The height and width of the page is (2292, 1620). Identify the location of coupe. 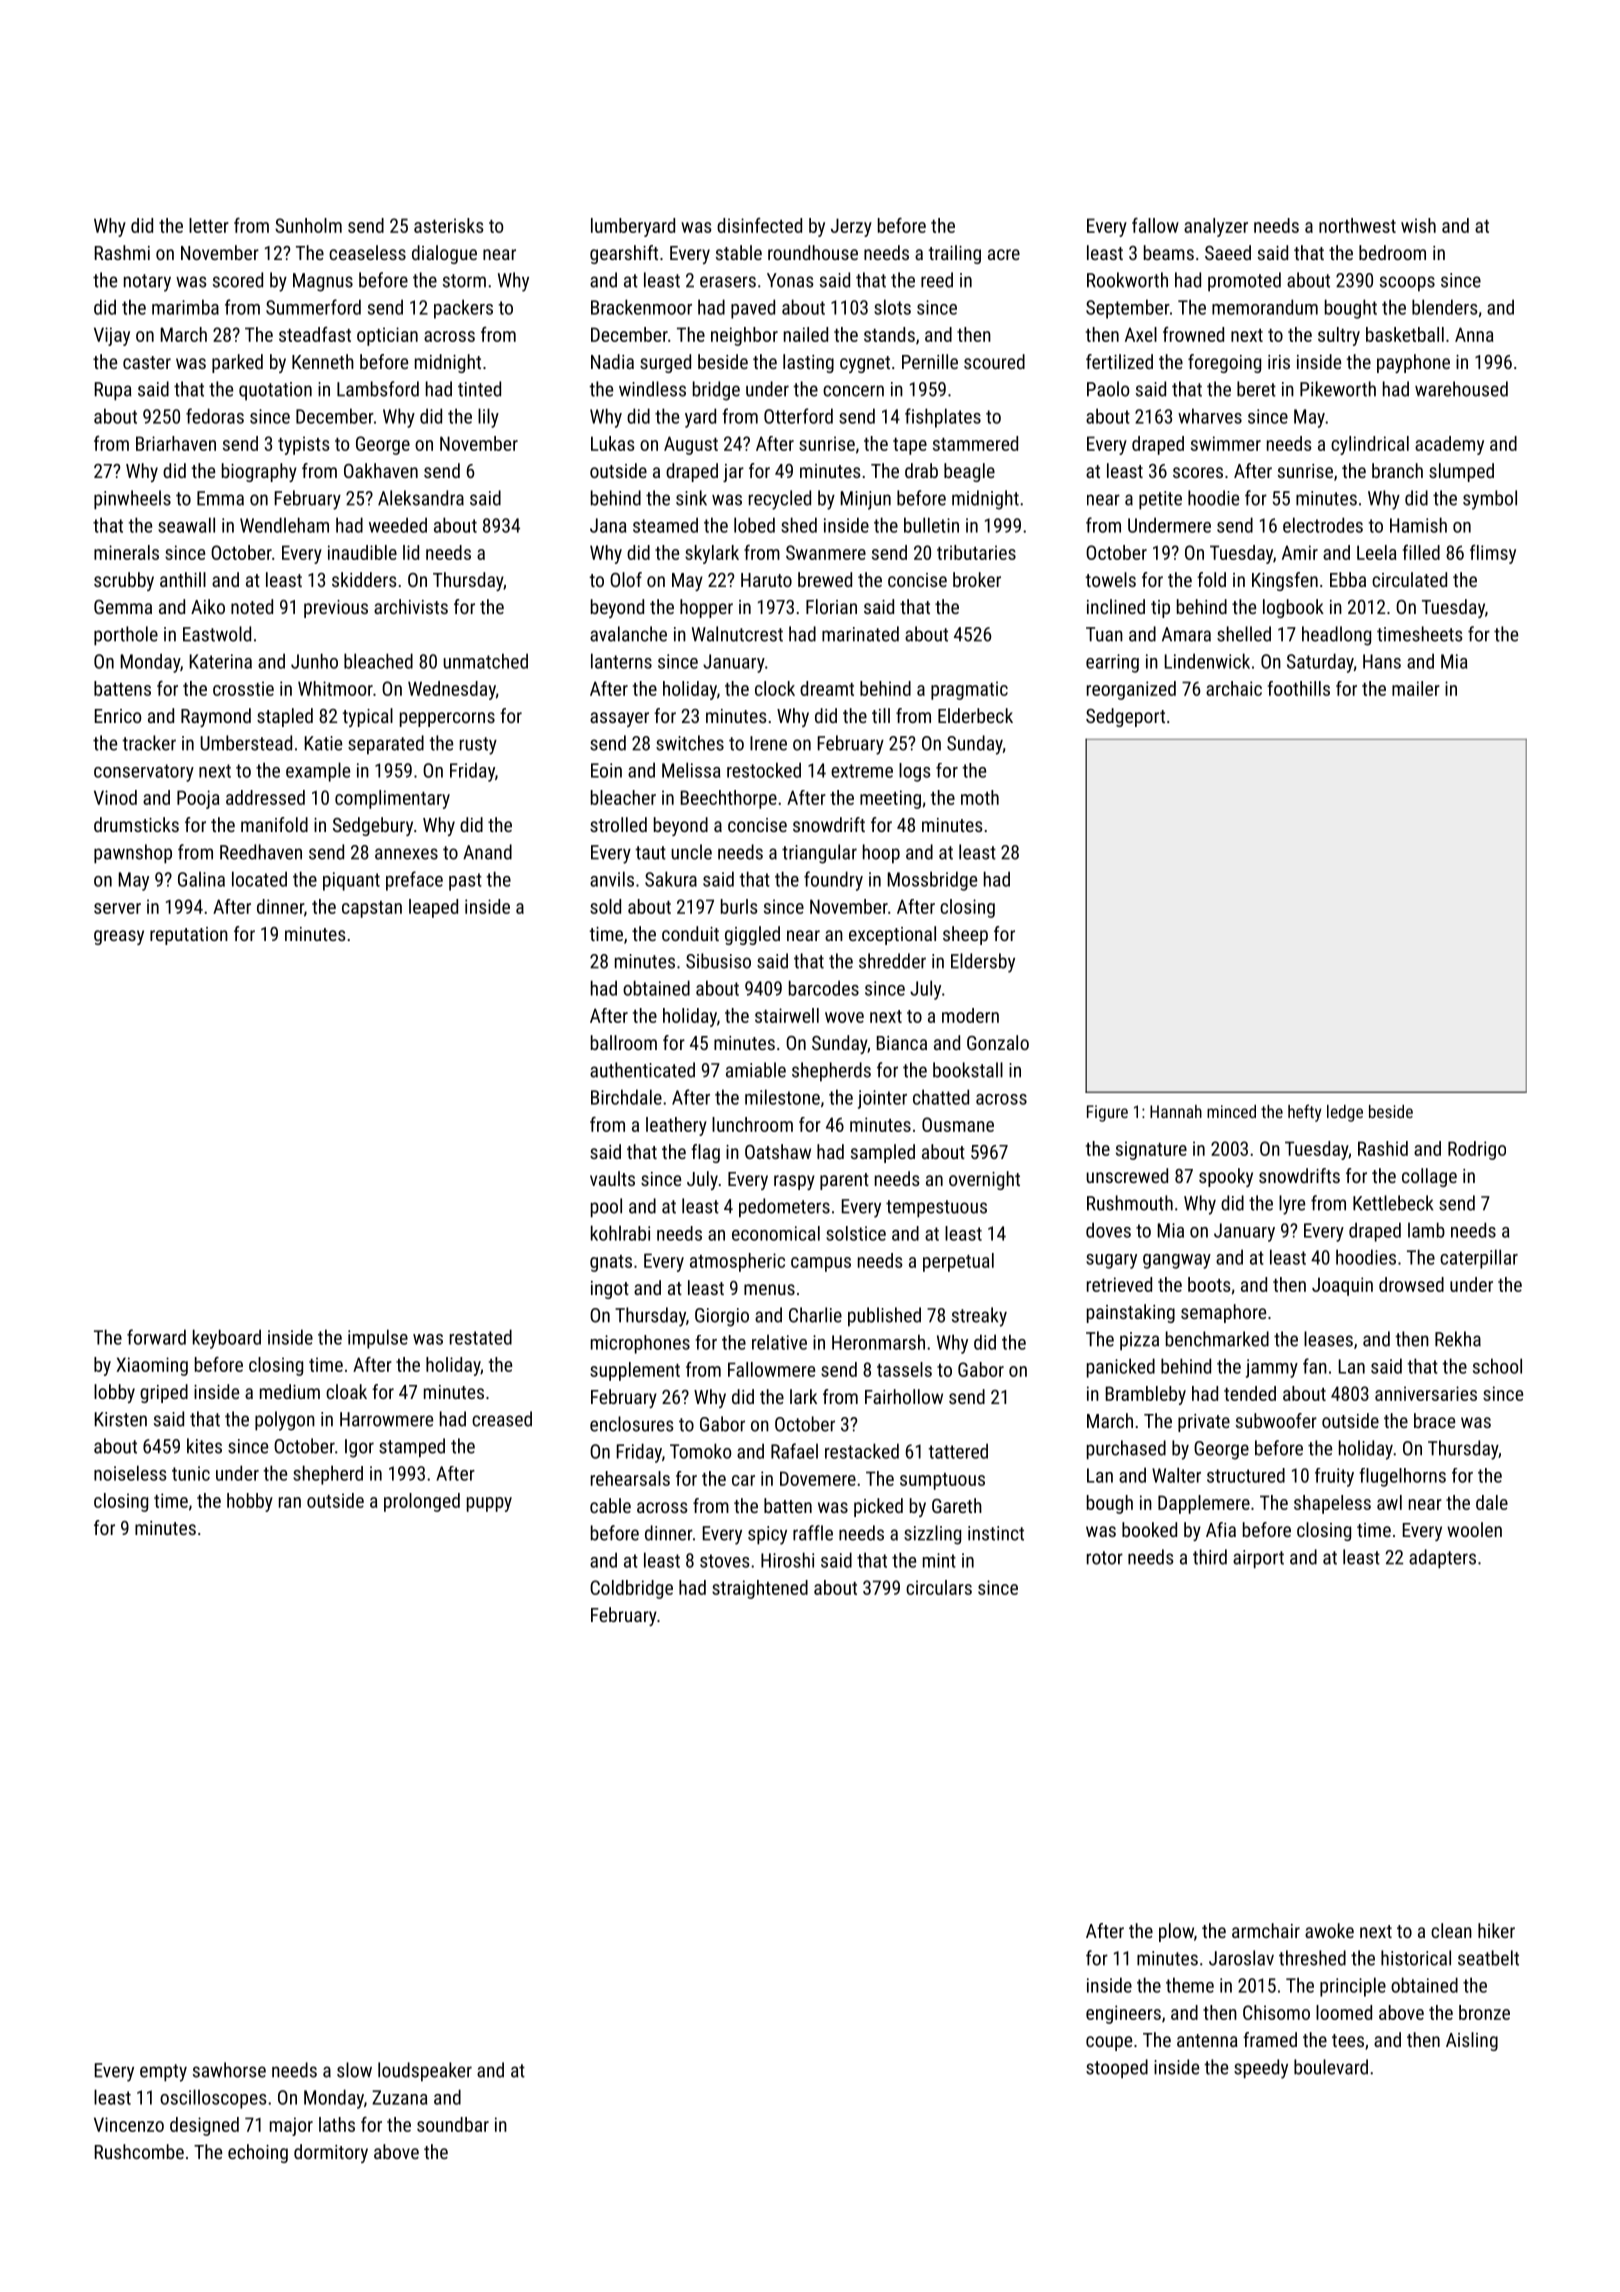
(1109, 2043).
